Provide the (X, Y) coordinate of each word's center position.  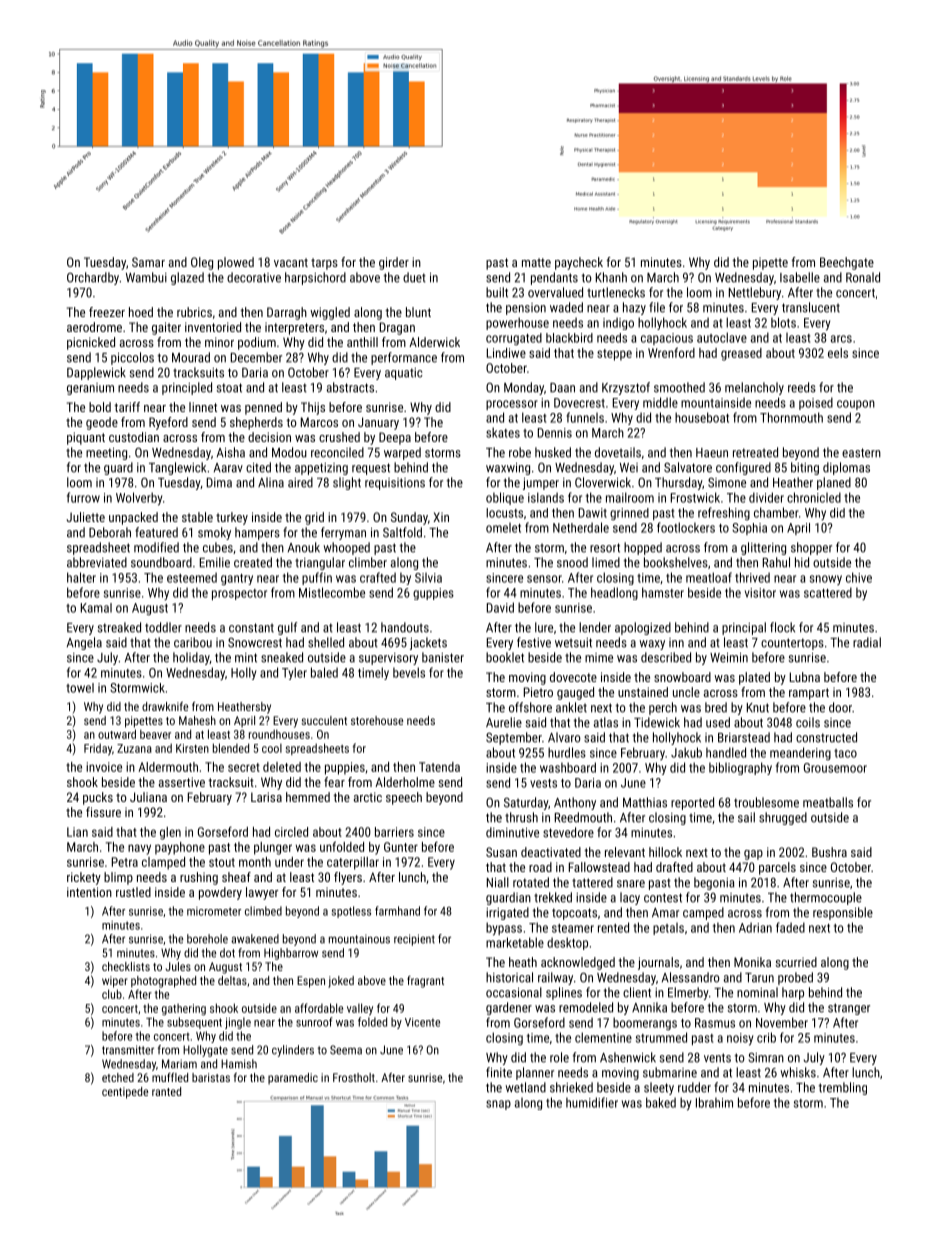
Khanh (611, 277)
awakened (255, 939)
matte (536, 262)
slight (347, 483)
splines (564, 993)
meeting (106, 454)
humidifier (592, 1102)
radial (867, 642)
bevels (409, 672)
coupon (856, 405)
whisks (798, 1072)
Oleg (202, 263)
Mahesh (197, 720)
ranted (166, 1091)
